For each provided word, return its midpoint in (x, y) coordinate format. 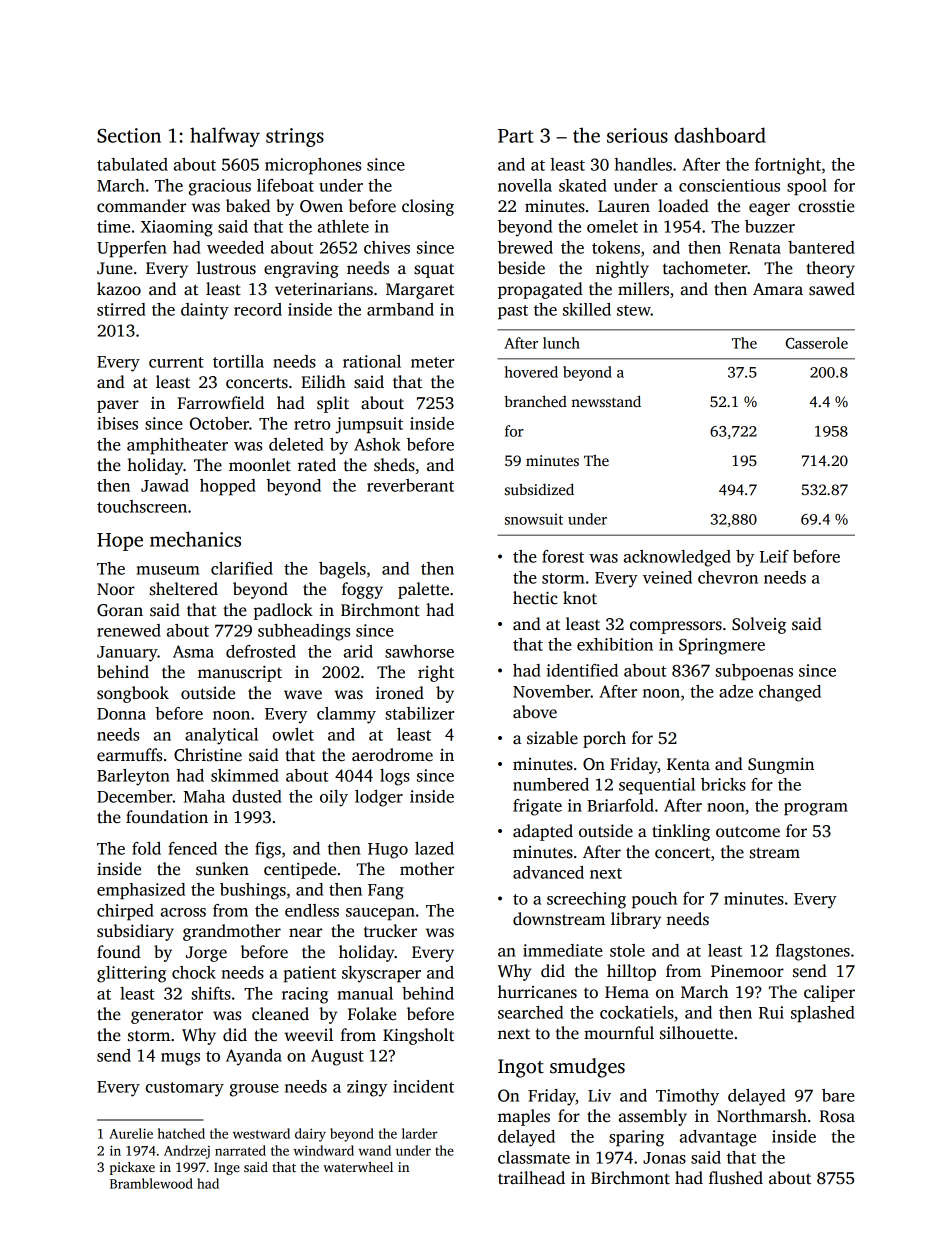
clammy (346, 715)
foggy (362, 590)
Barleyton (133, 777)
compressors (676, 627)
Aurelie (131, 1133)
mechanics (195, 539)
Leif (774, 556)
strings (295, 137)
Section (129, 135)
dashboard (720, 135)
